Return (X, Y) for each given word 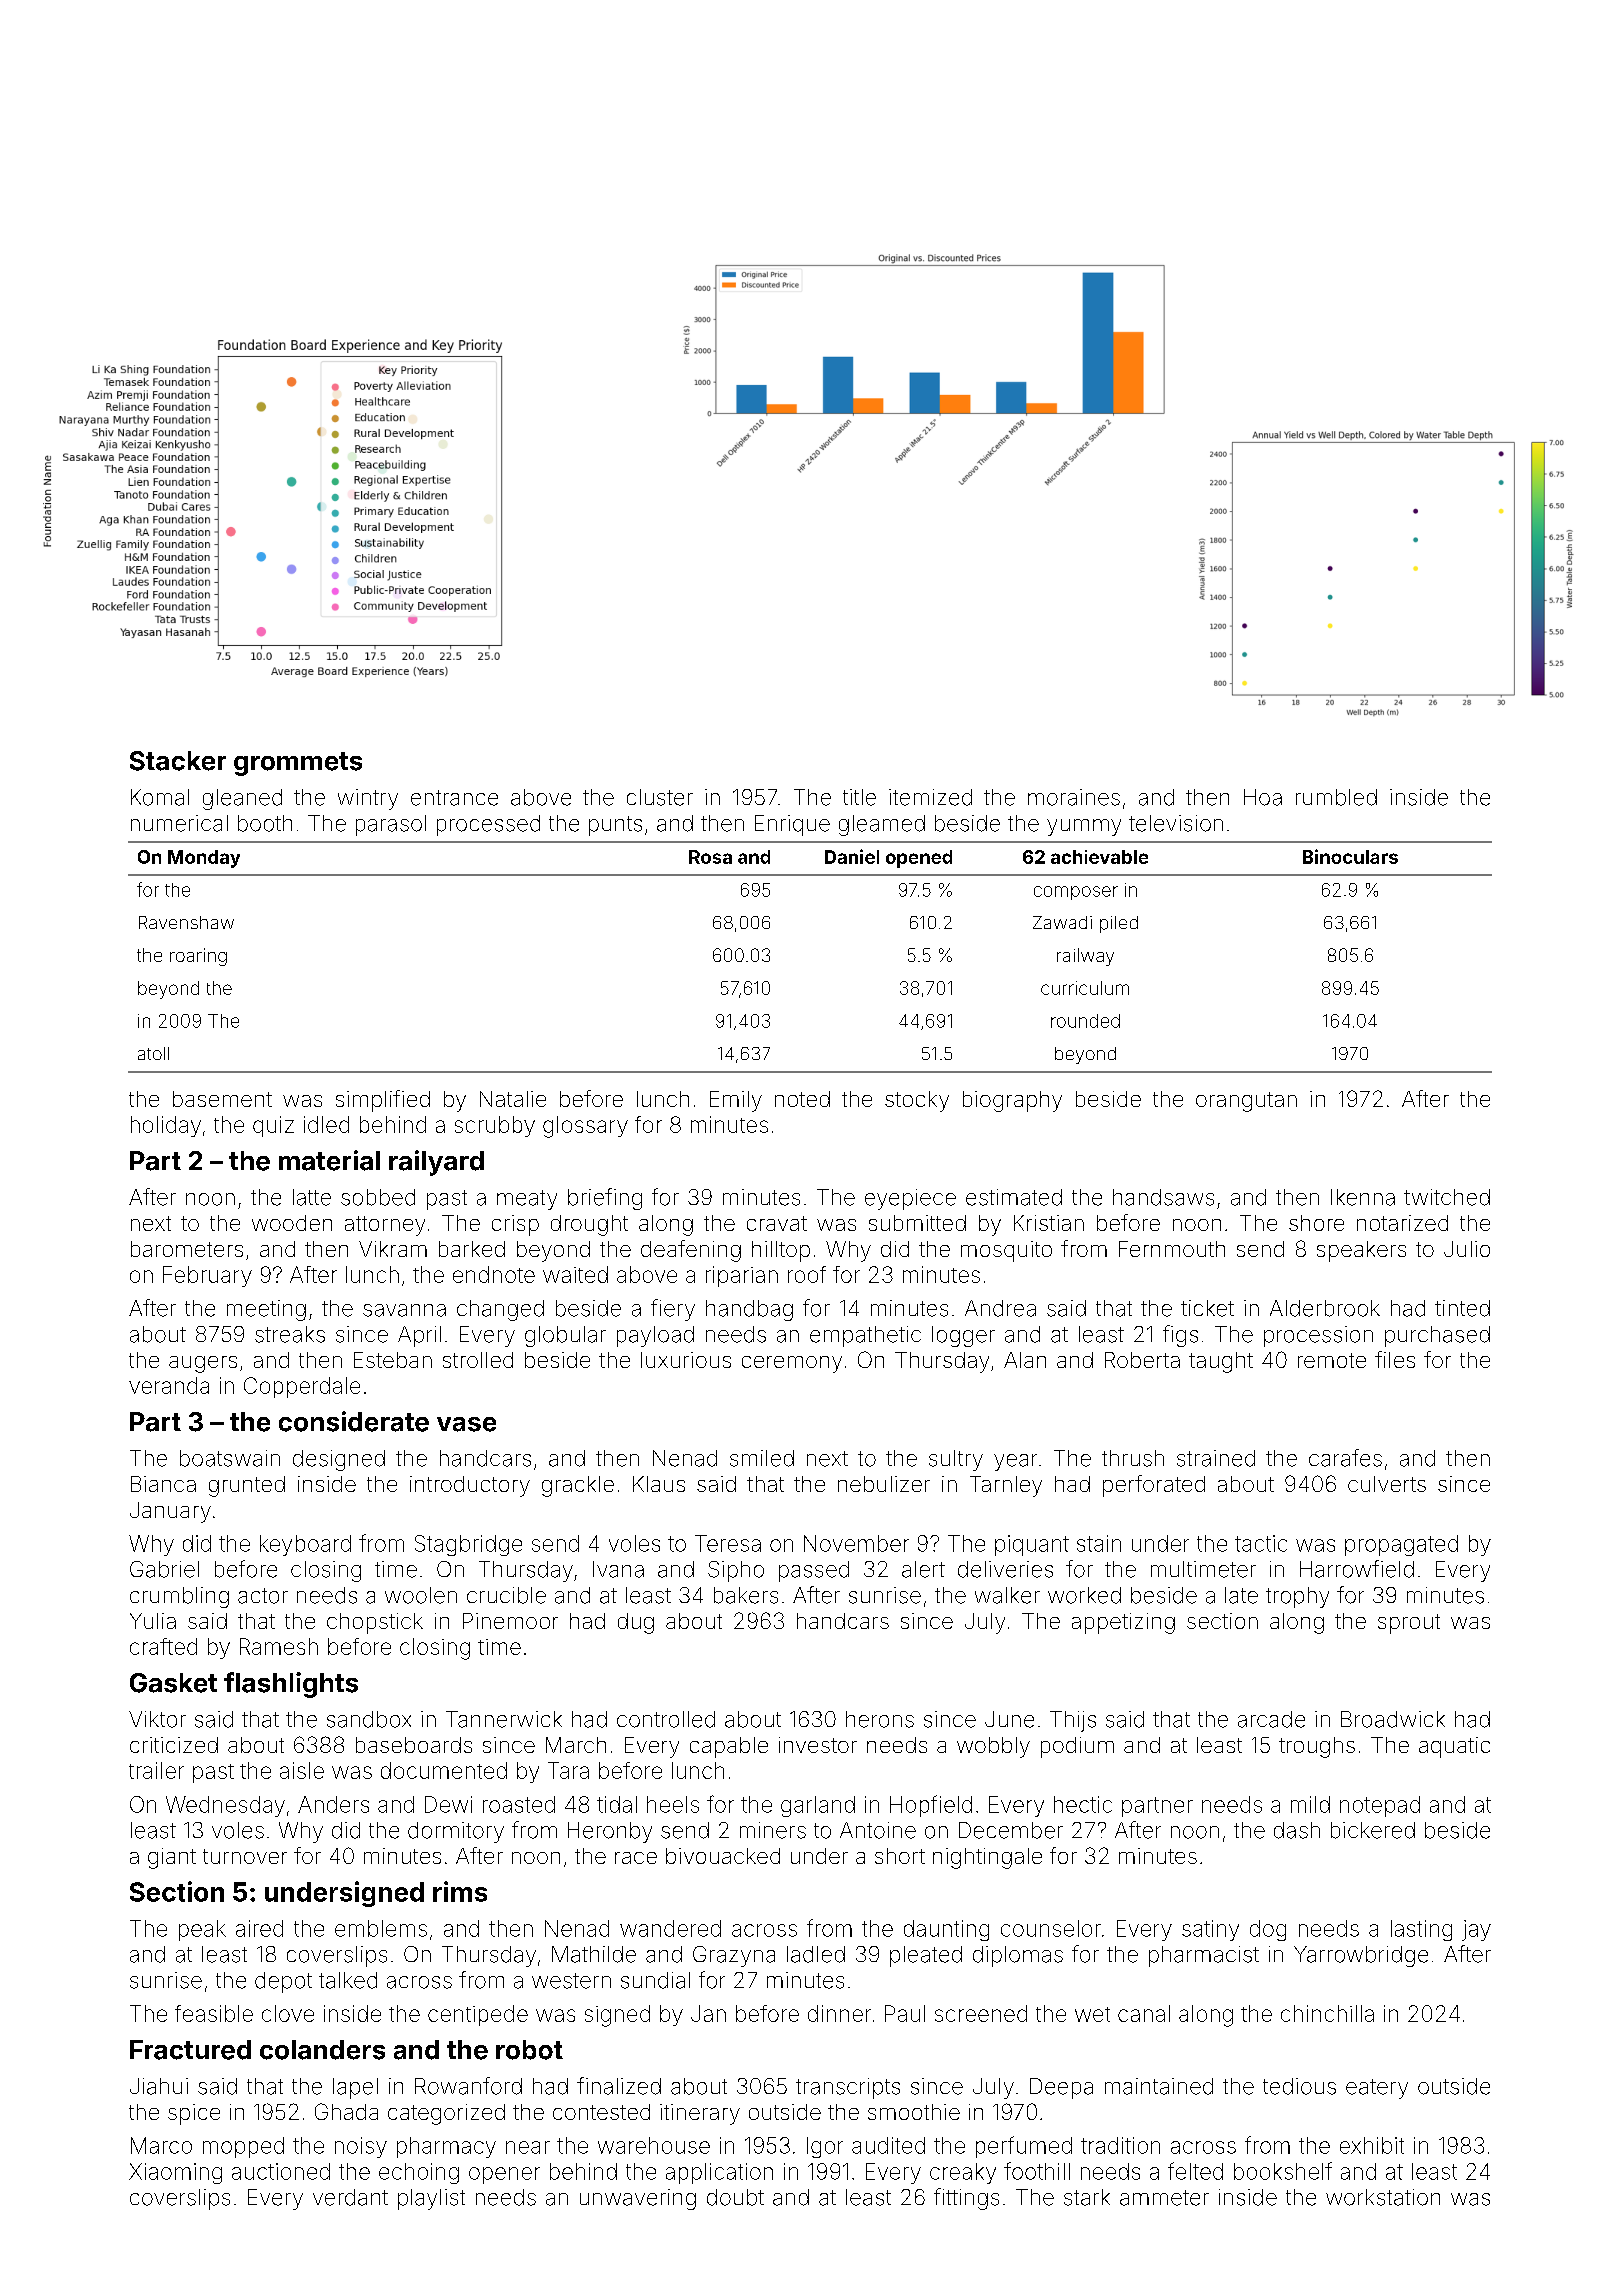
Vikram (393, 1249)
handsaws (1163, 1197)
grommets (298, 764)
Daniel (852, 856)
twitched (1447, 1197)
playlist (431, 2199)
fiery (673, 1310)
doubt (735, 2197)
